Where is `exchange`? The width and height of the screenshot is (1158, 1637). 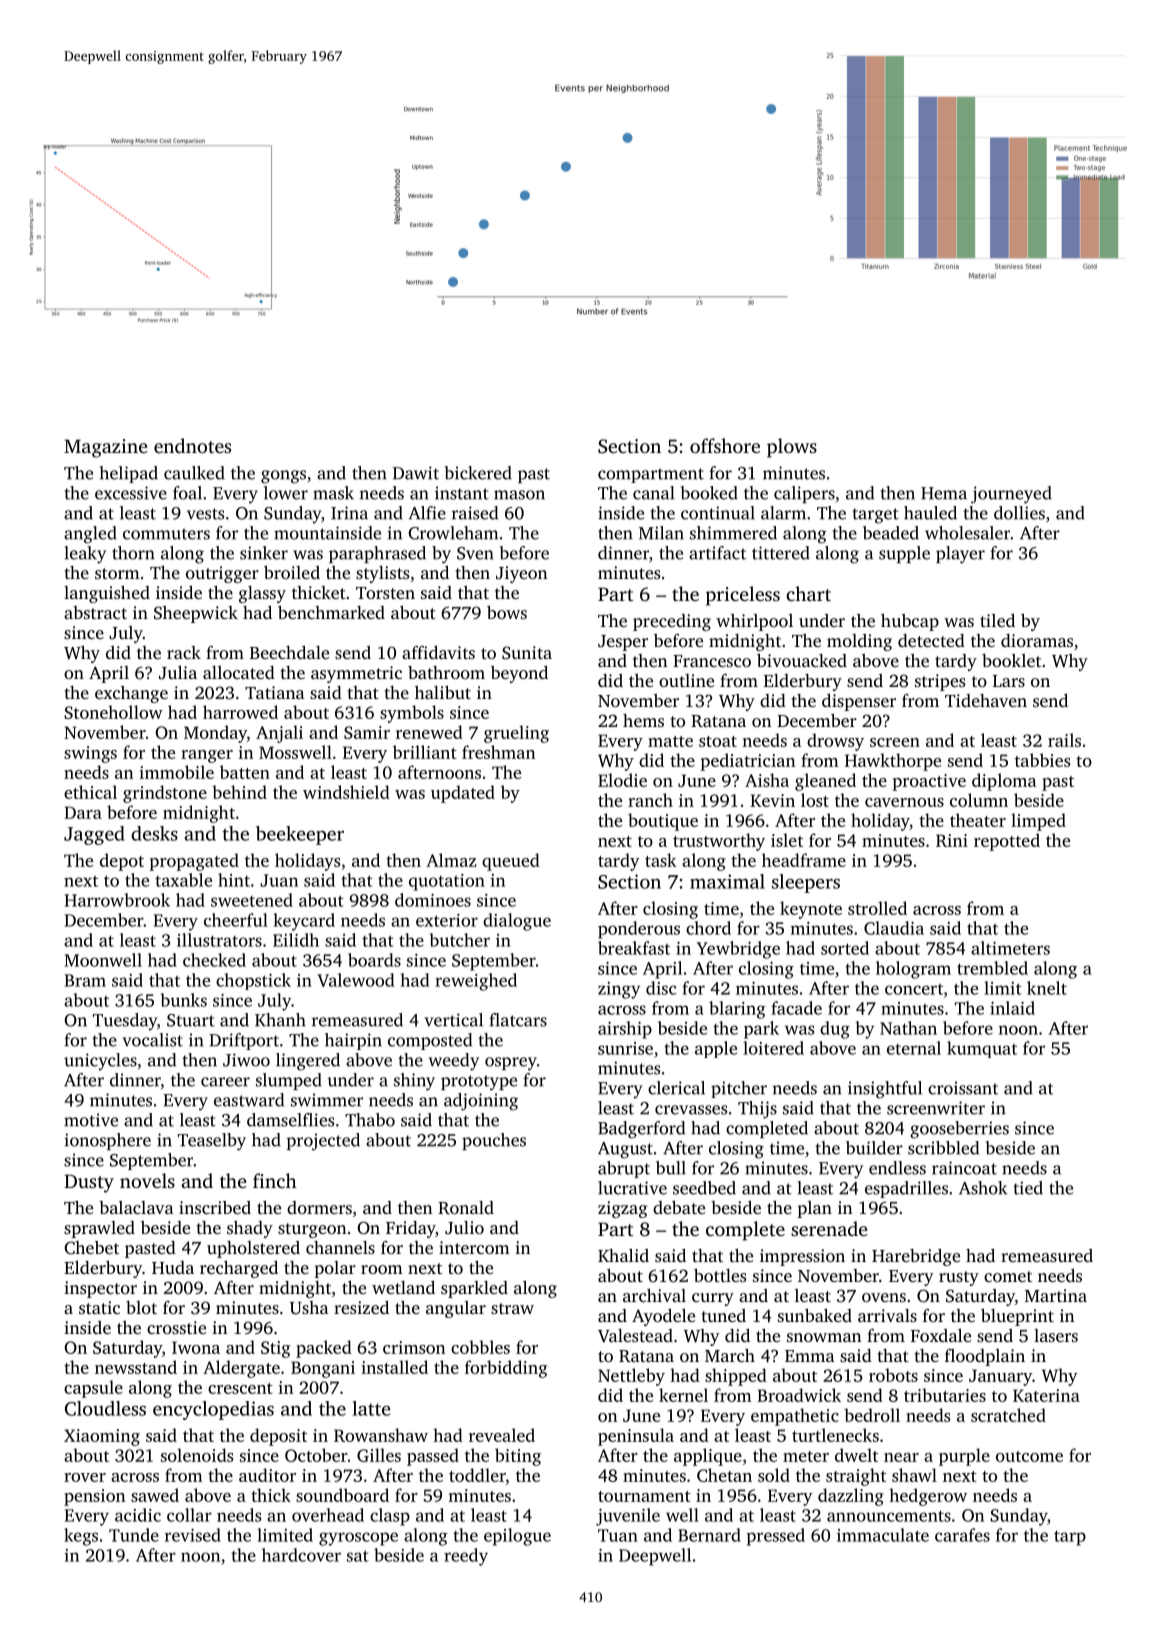 exchange is located at coordinates (131, 694).
